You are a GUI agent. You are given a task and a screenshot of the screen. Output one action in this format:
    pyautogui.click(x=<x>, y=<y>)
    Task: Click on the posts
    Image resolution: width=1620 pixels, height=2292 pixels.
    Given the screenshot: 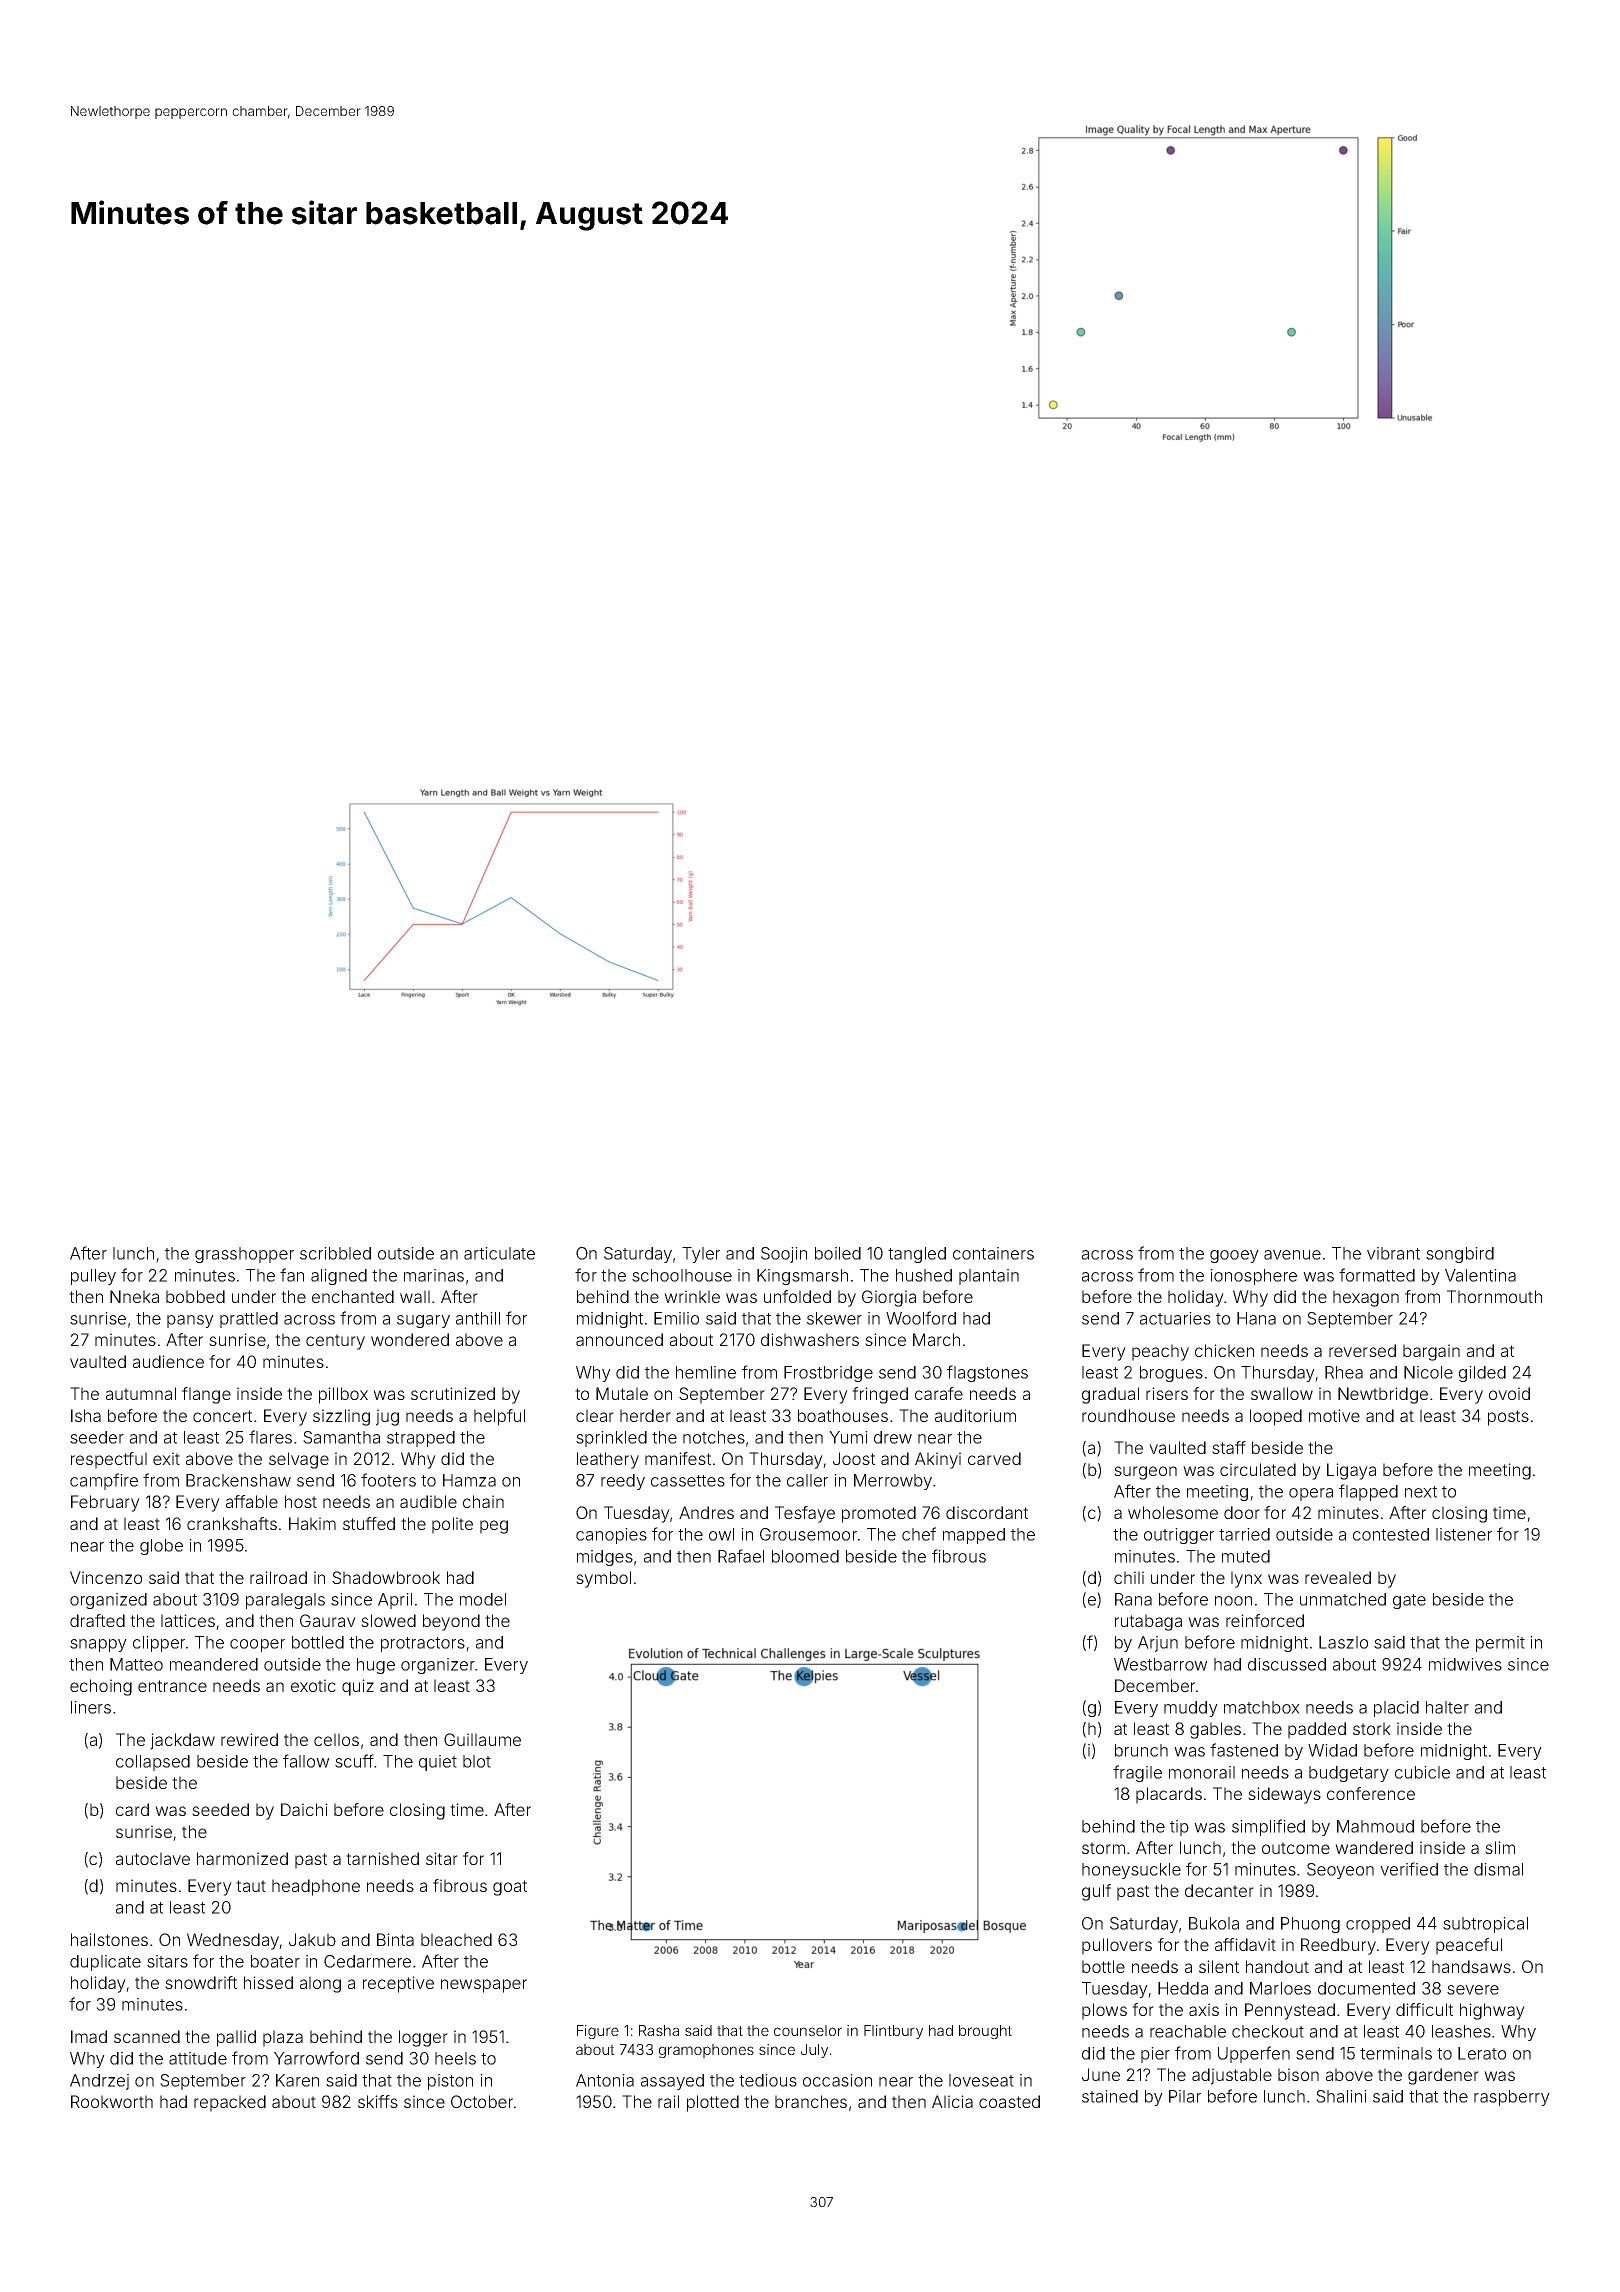 What is the action you would take?
    pyautogui.click(x=1508, y=1418)
